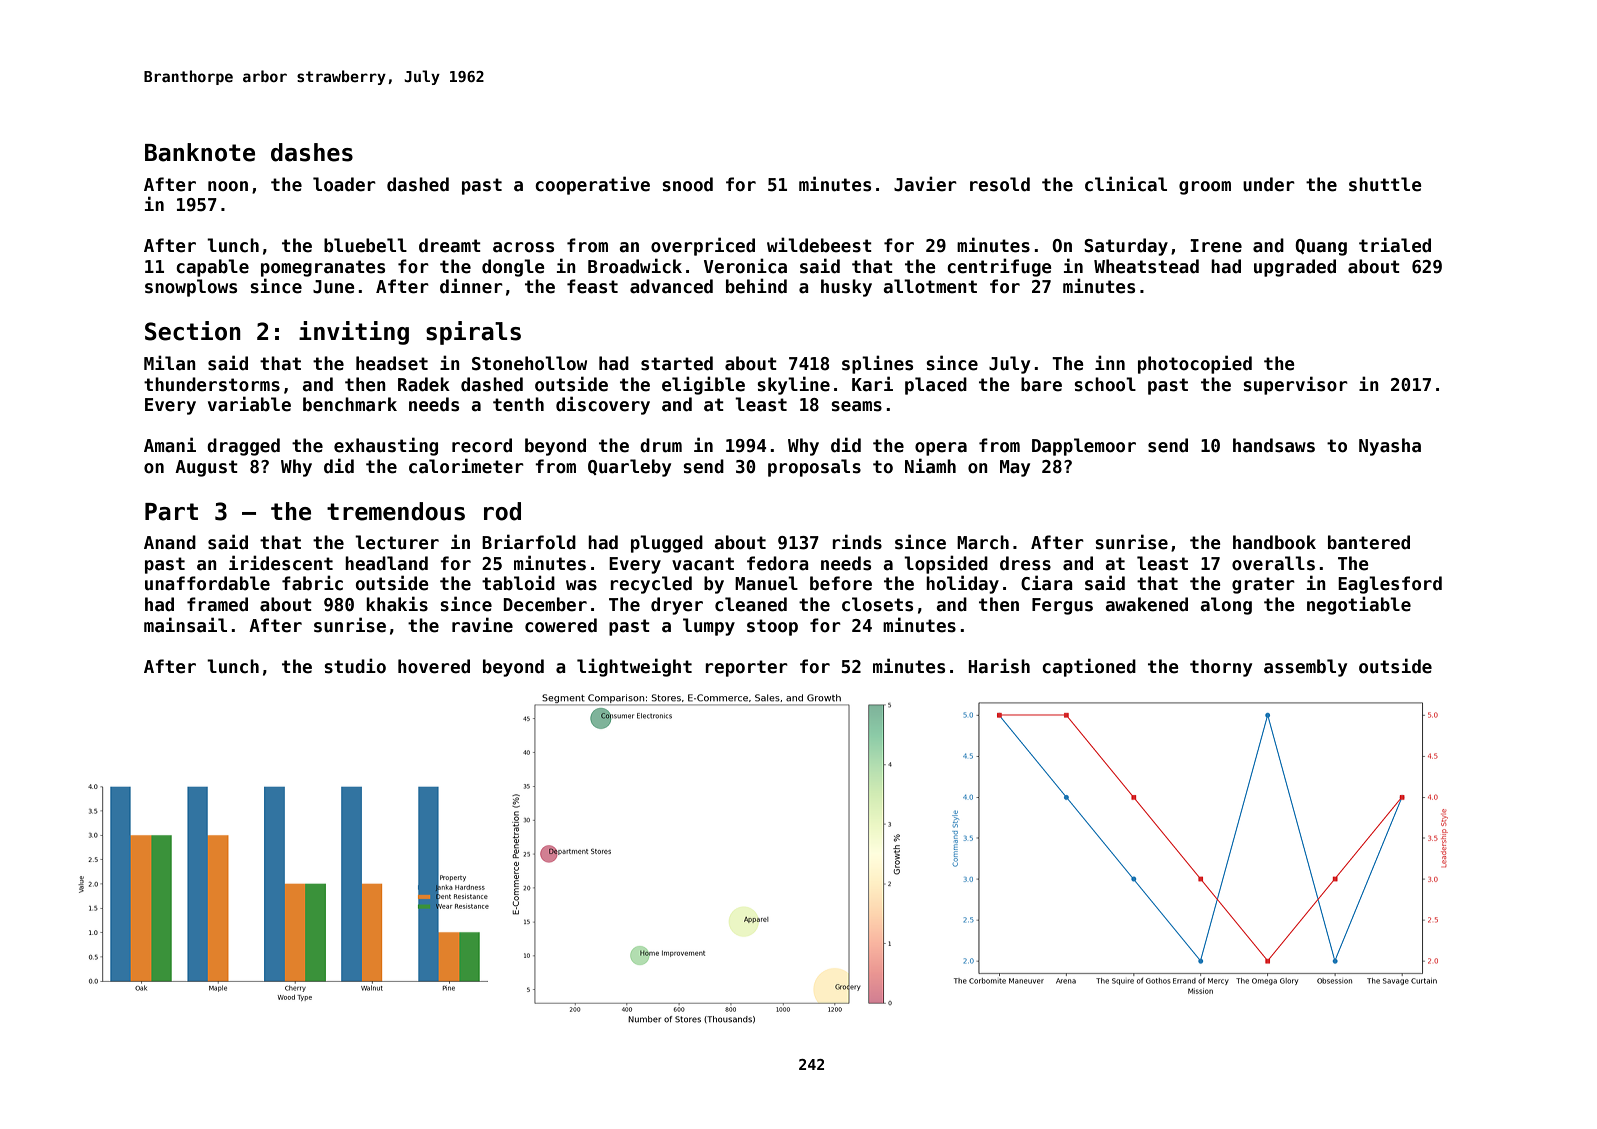 The width and height of the screenshot is (1597, 1129). Describe the element at coordinates (386, 446) in the screenshot. I see `exhausting` at that location.
